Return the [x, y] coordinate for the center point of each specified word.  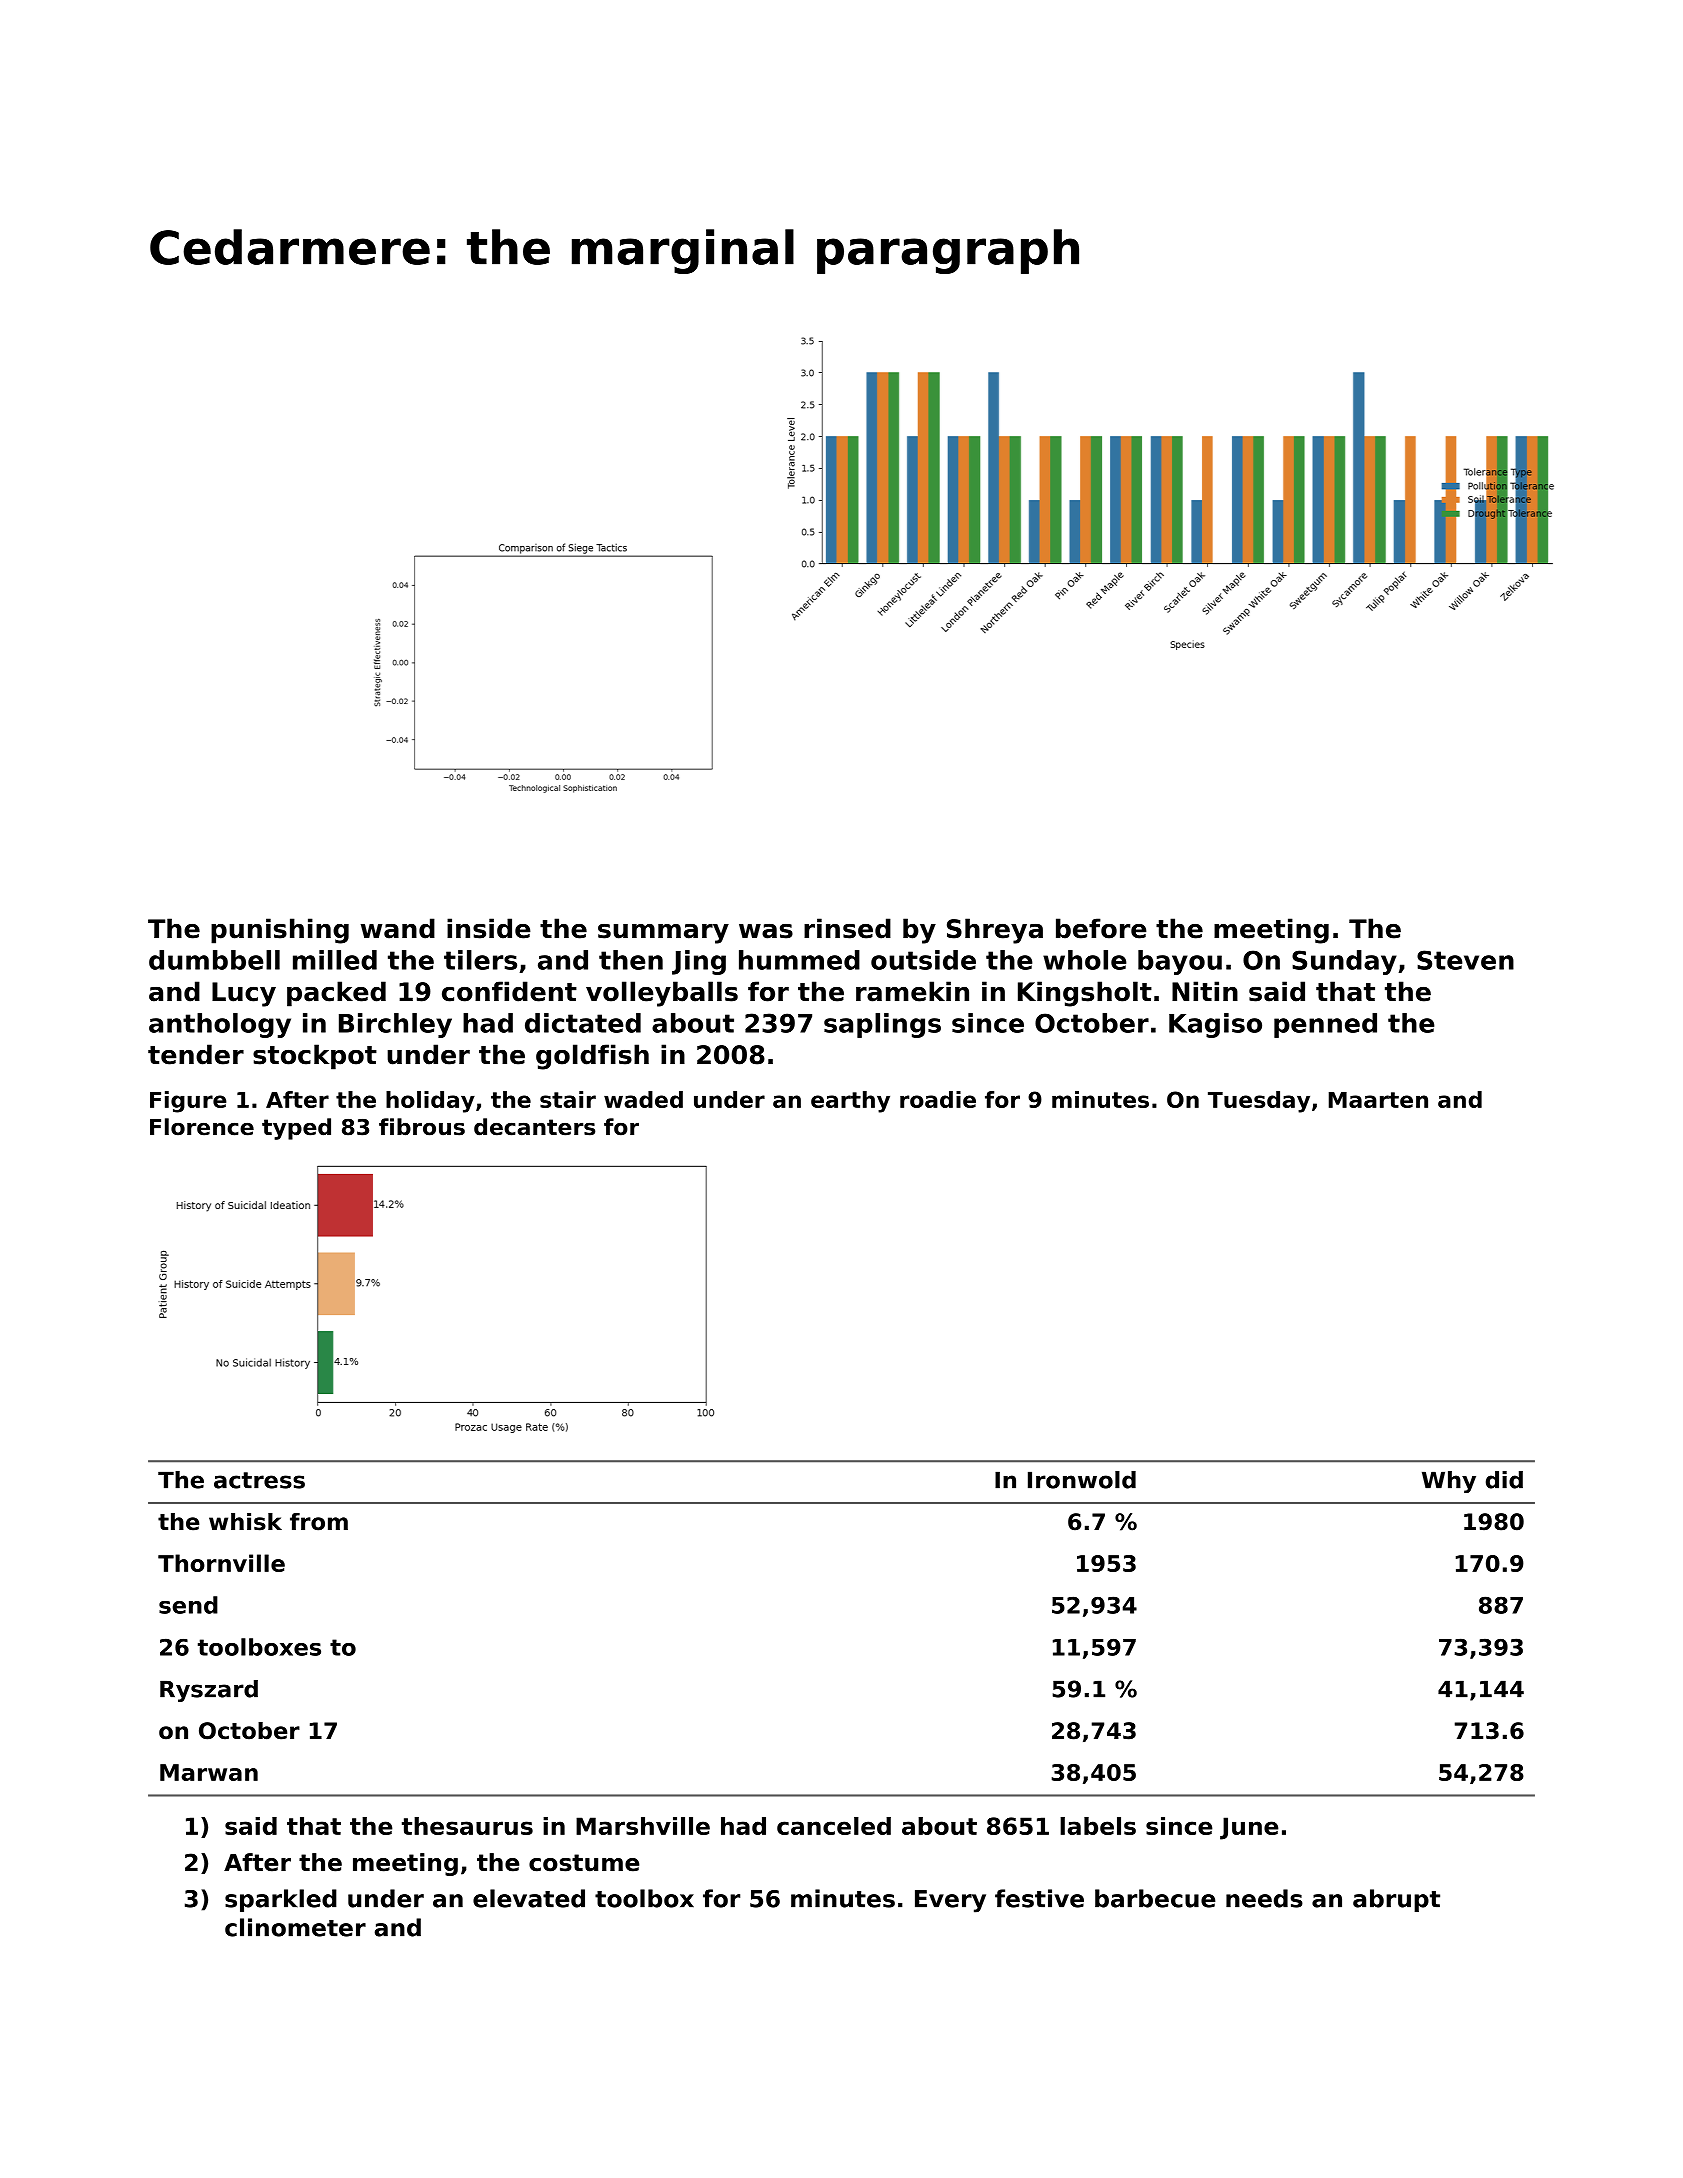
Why [1449, 1482]
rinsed [847, 928]
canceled [834, 1826]
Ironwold [1082, 1480]
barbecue [1155, 1898]
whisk [245, 1522]
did [1504, 1480]
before [1101, 928]
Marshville [643, 1826]
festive [1039, 1898]
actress [259, 1480]
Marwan [209, 1772]
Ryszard [209, 1691]
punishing [280, 931]
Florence [202, 1127]
